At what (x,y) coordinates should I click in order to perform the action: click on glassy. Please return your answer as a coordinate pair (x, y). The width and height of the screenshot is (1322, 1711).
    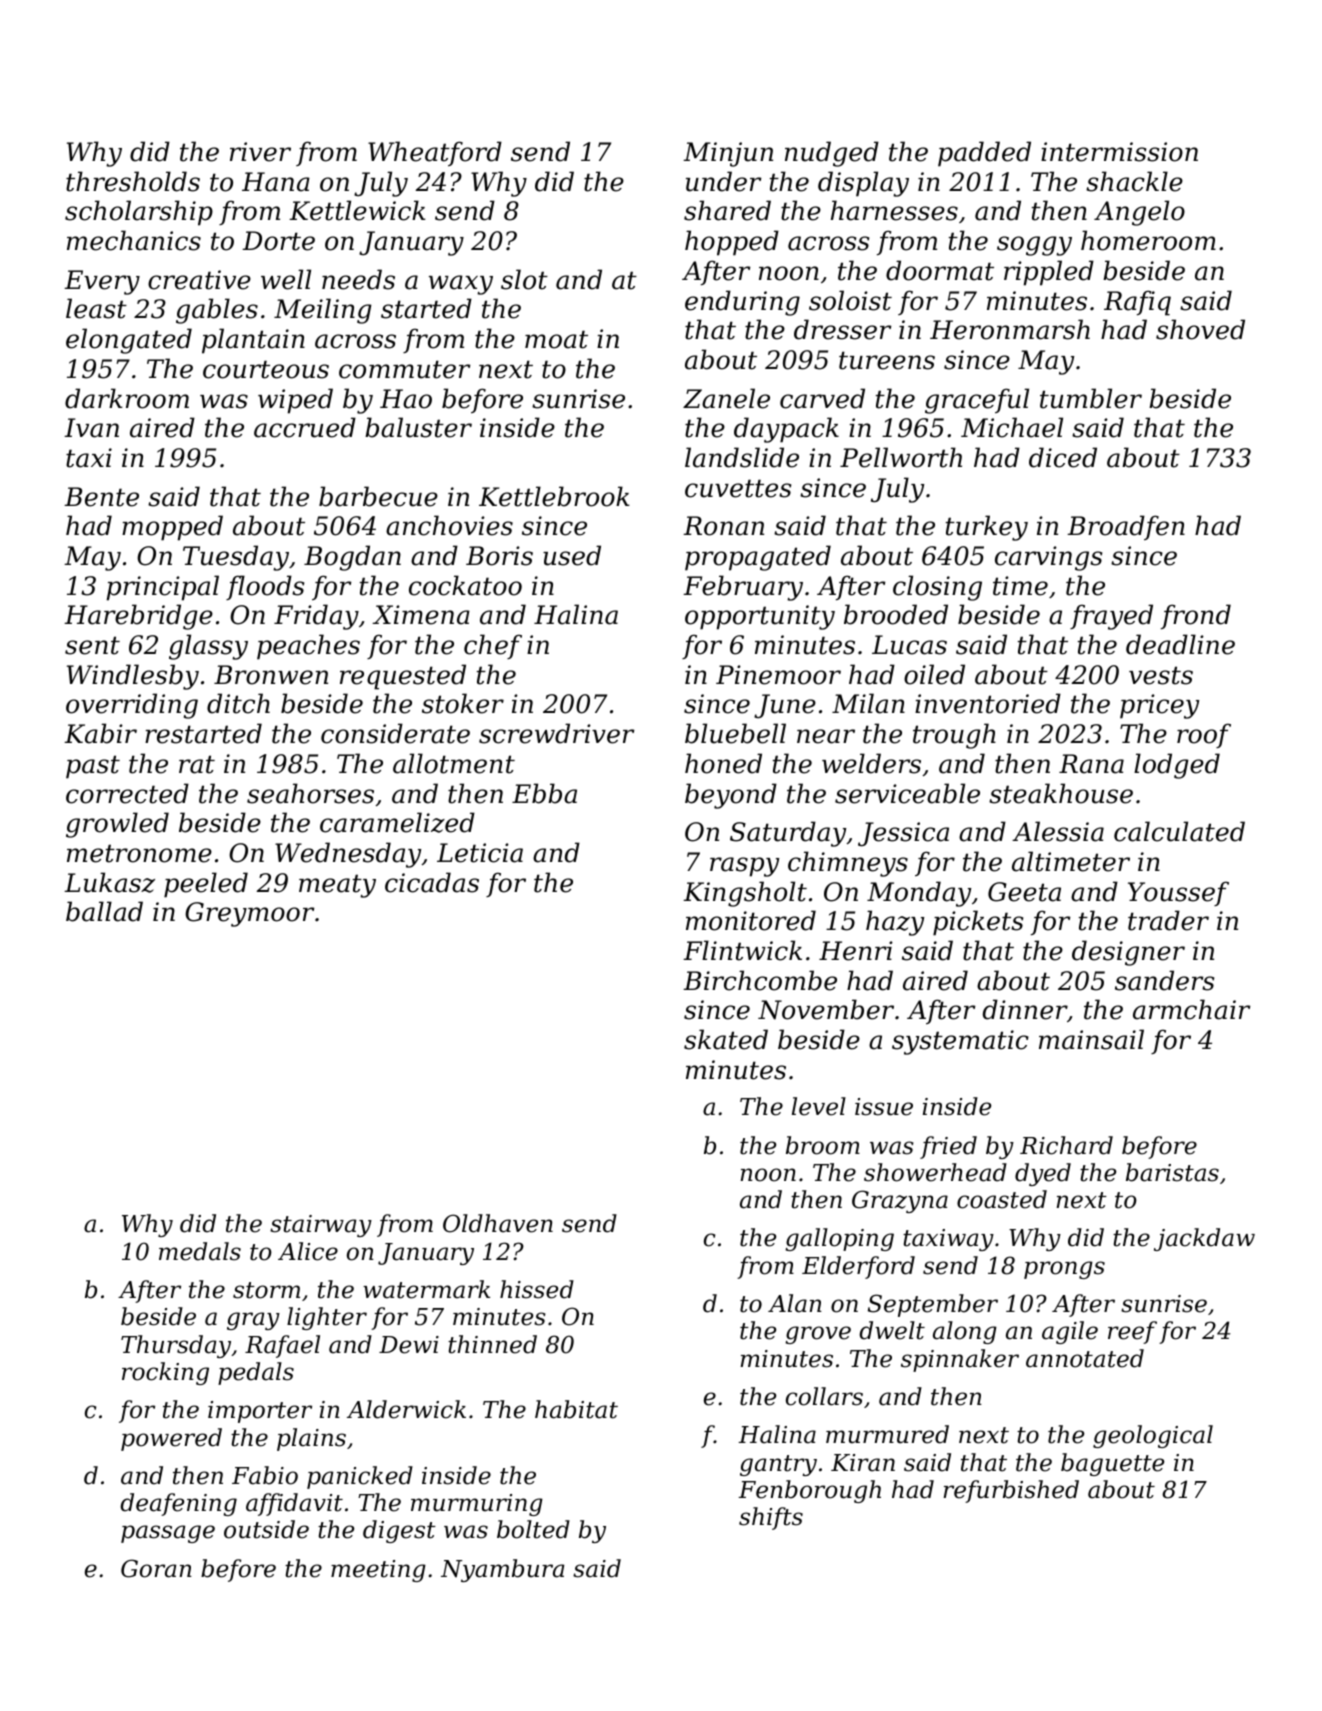
    Looking at the image, I should click on (208, 647).
